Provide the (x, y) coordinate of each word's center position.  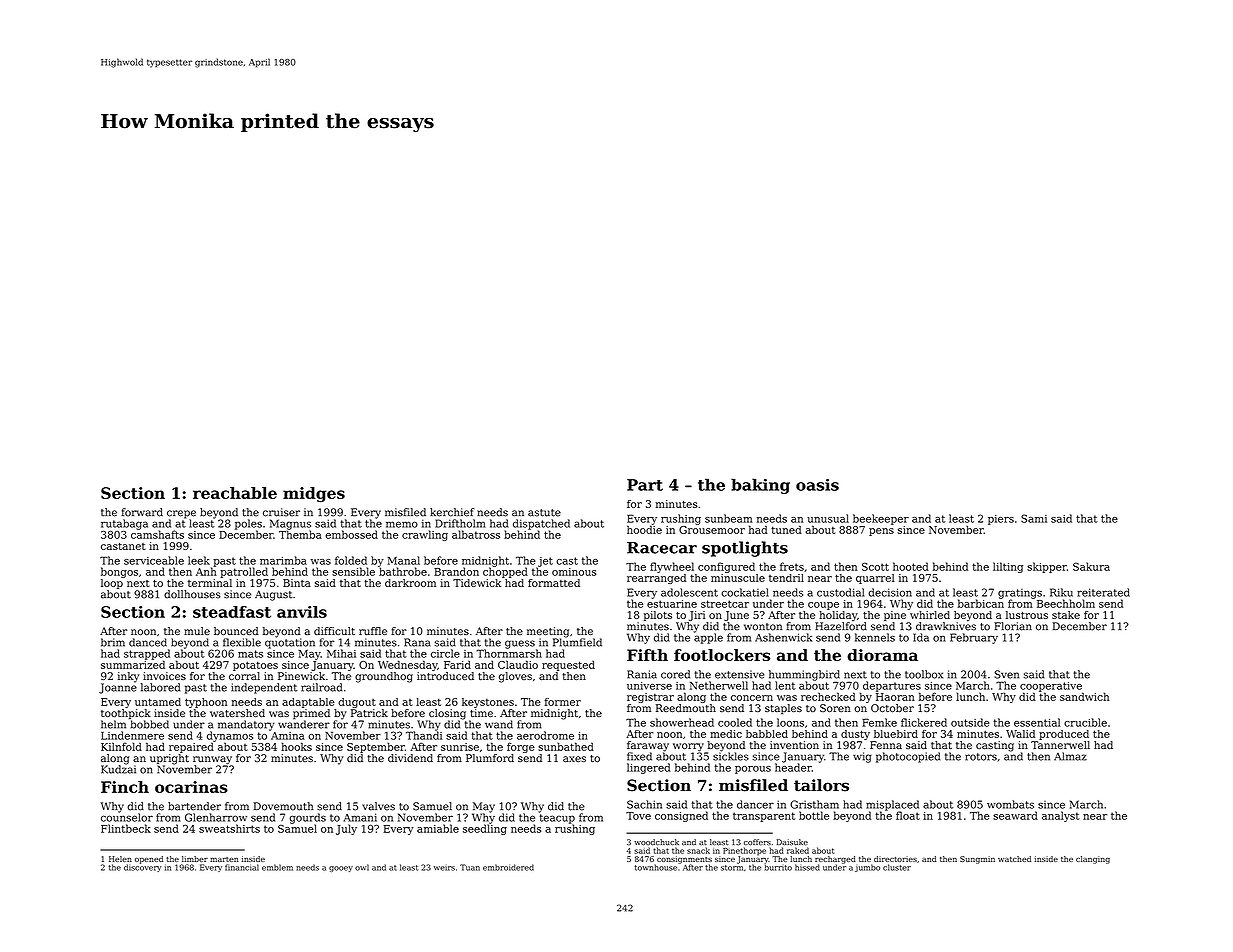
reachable (235, 493)
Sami (1034, 518)
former (563, 702)
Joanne (118, 688)
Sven (1006, 674)
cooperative (1051, 687)
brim (113, 642)
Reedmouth (686, 708)
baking (760, 486)
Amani (360, 817)
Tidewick (477, 583)
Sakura (1091, 566)
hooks (296, 746)
